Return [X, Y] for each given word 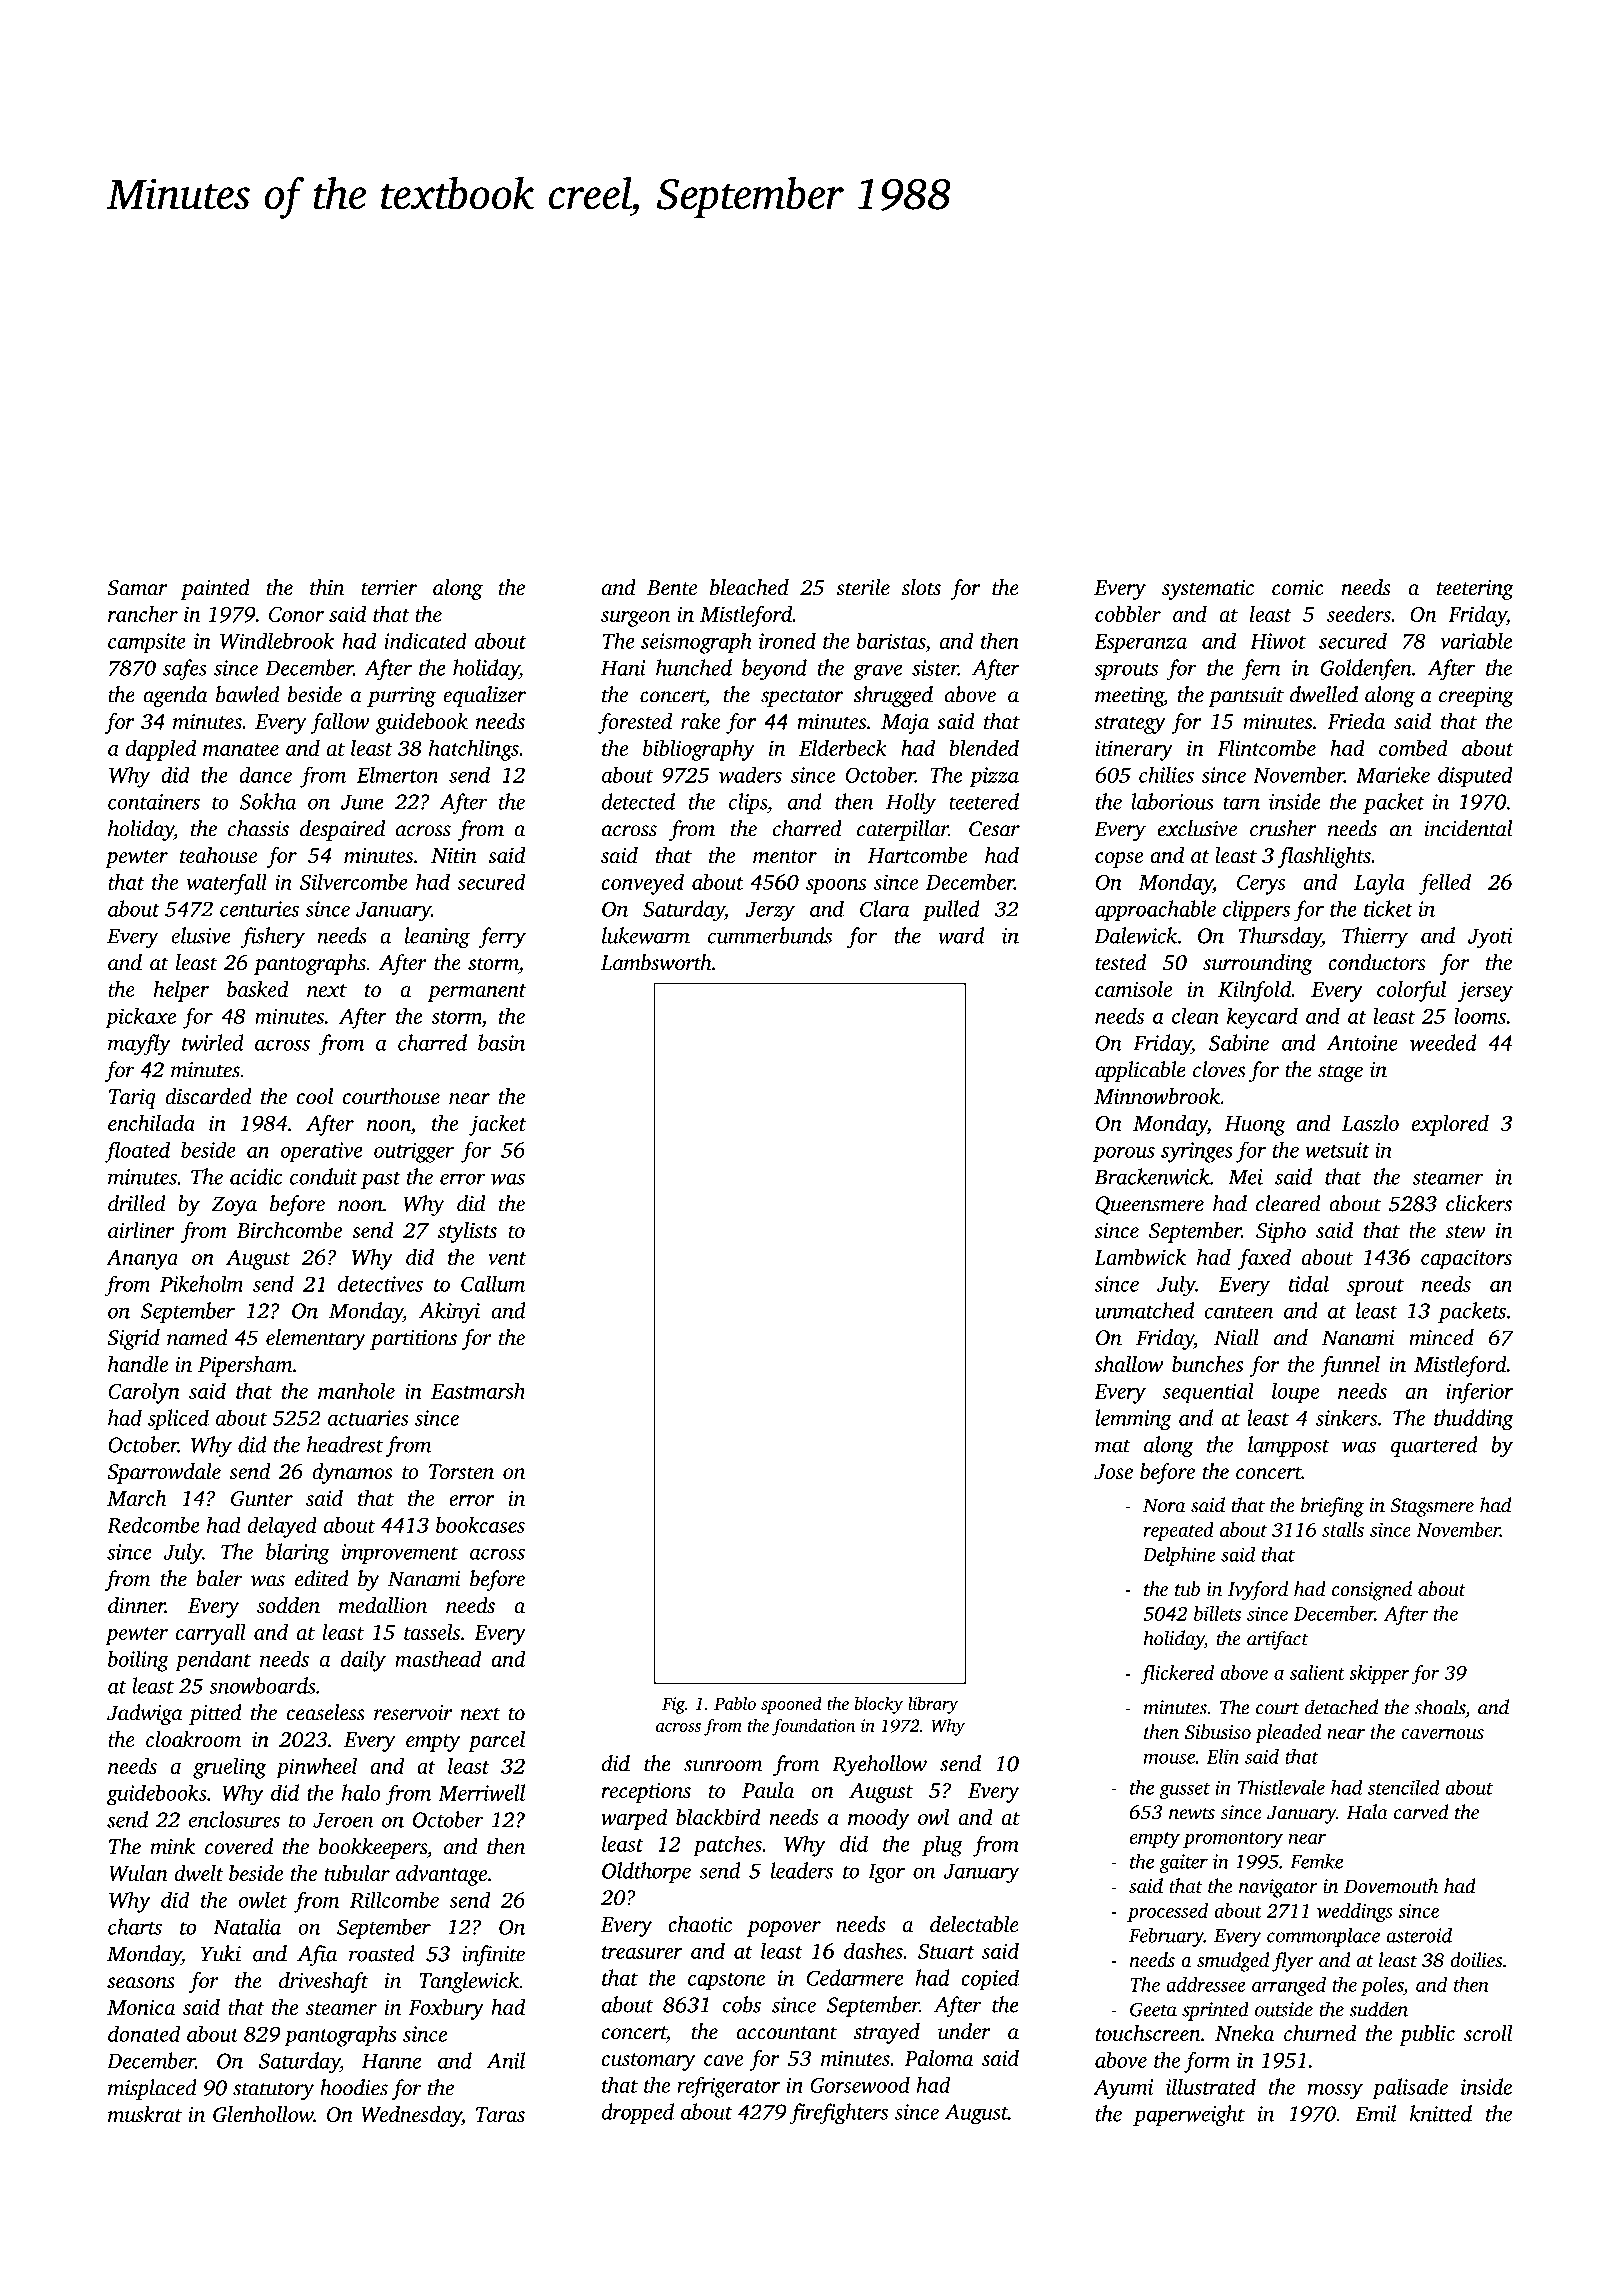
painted [215, 589]
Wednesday [411, 2116]
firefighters [838, 2114]
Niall [1236, 1337]
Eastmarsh [478, 1390]
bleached [749, 587]
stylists [467, 1232]
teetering [1475, 590]
